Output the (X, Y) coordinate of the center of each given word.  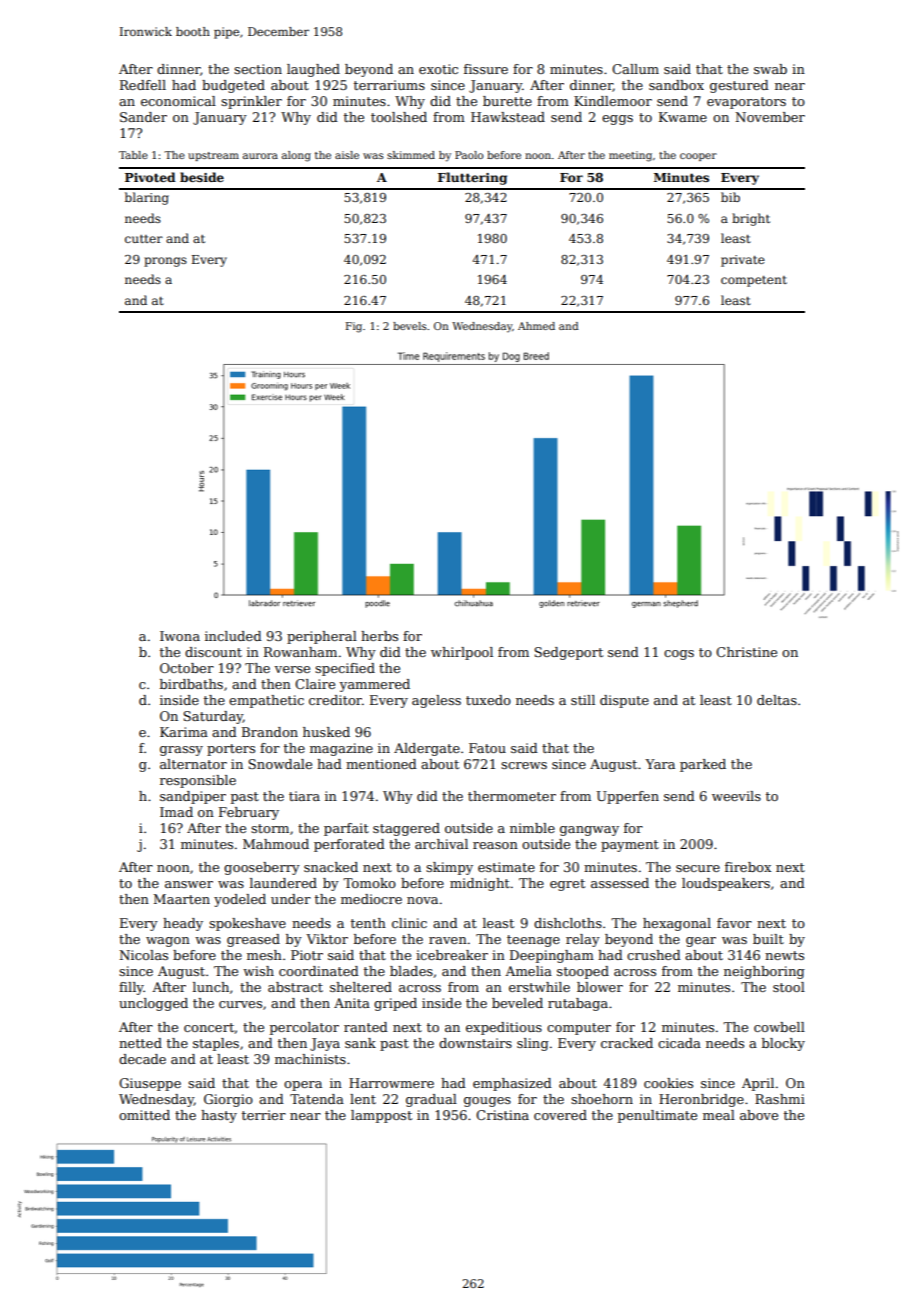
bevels (410, 326)
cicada (679, 1043)
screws (524, 765)
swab (770, 69)
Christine (746, 652)
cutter (144, 239)
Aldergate (427, 749)
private (743, 261)
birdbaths (191, 684)
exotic (438, 69)
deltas (777, 700)
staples (216, 1044)
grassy (181, 751)
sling (533, 1044)
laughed (313, 70)
